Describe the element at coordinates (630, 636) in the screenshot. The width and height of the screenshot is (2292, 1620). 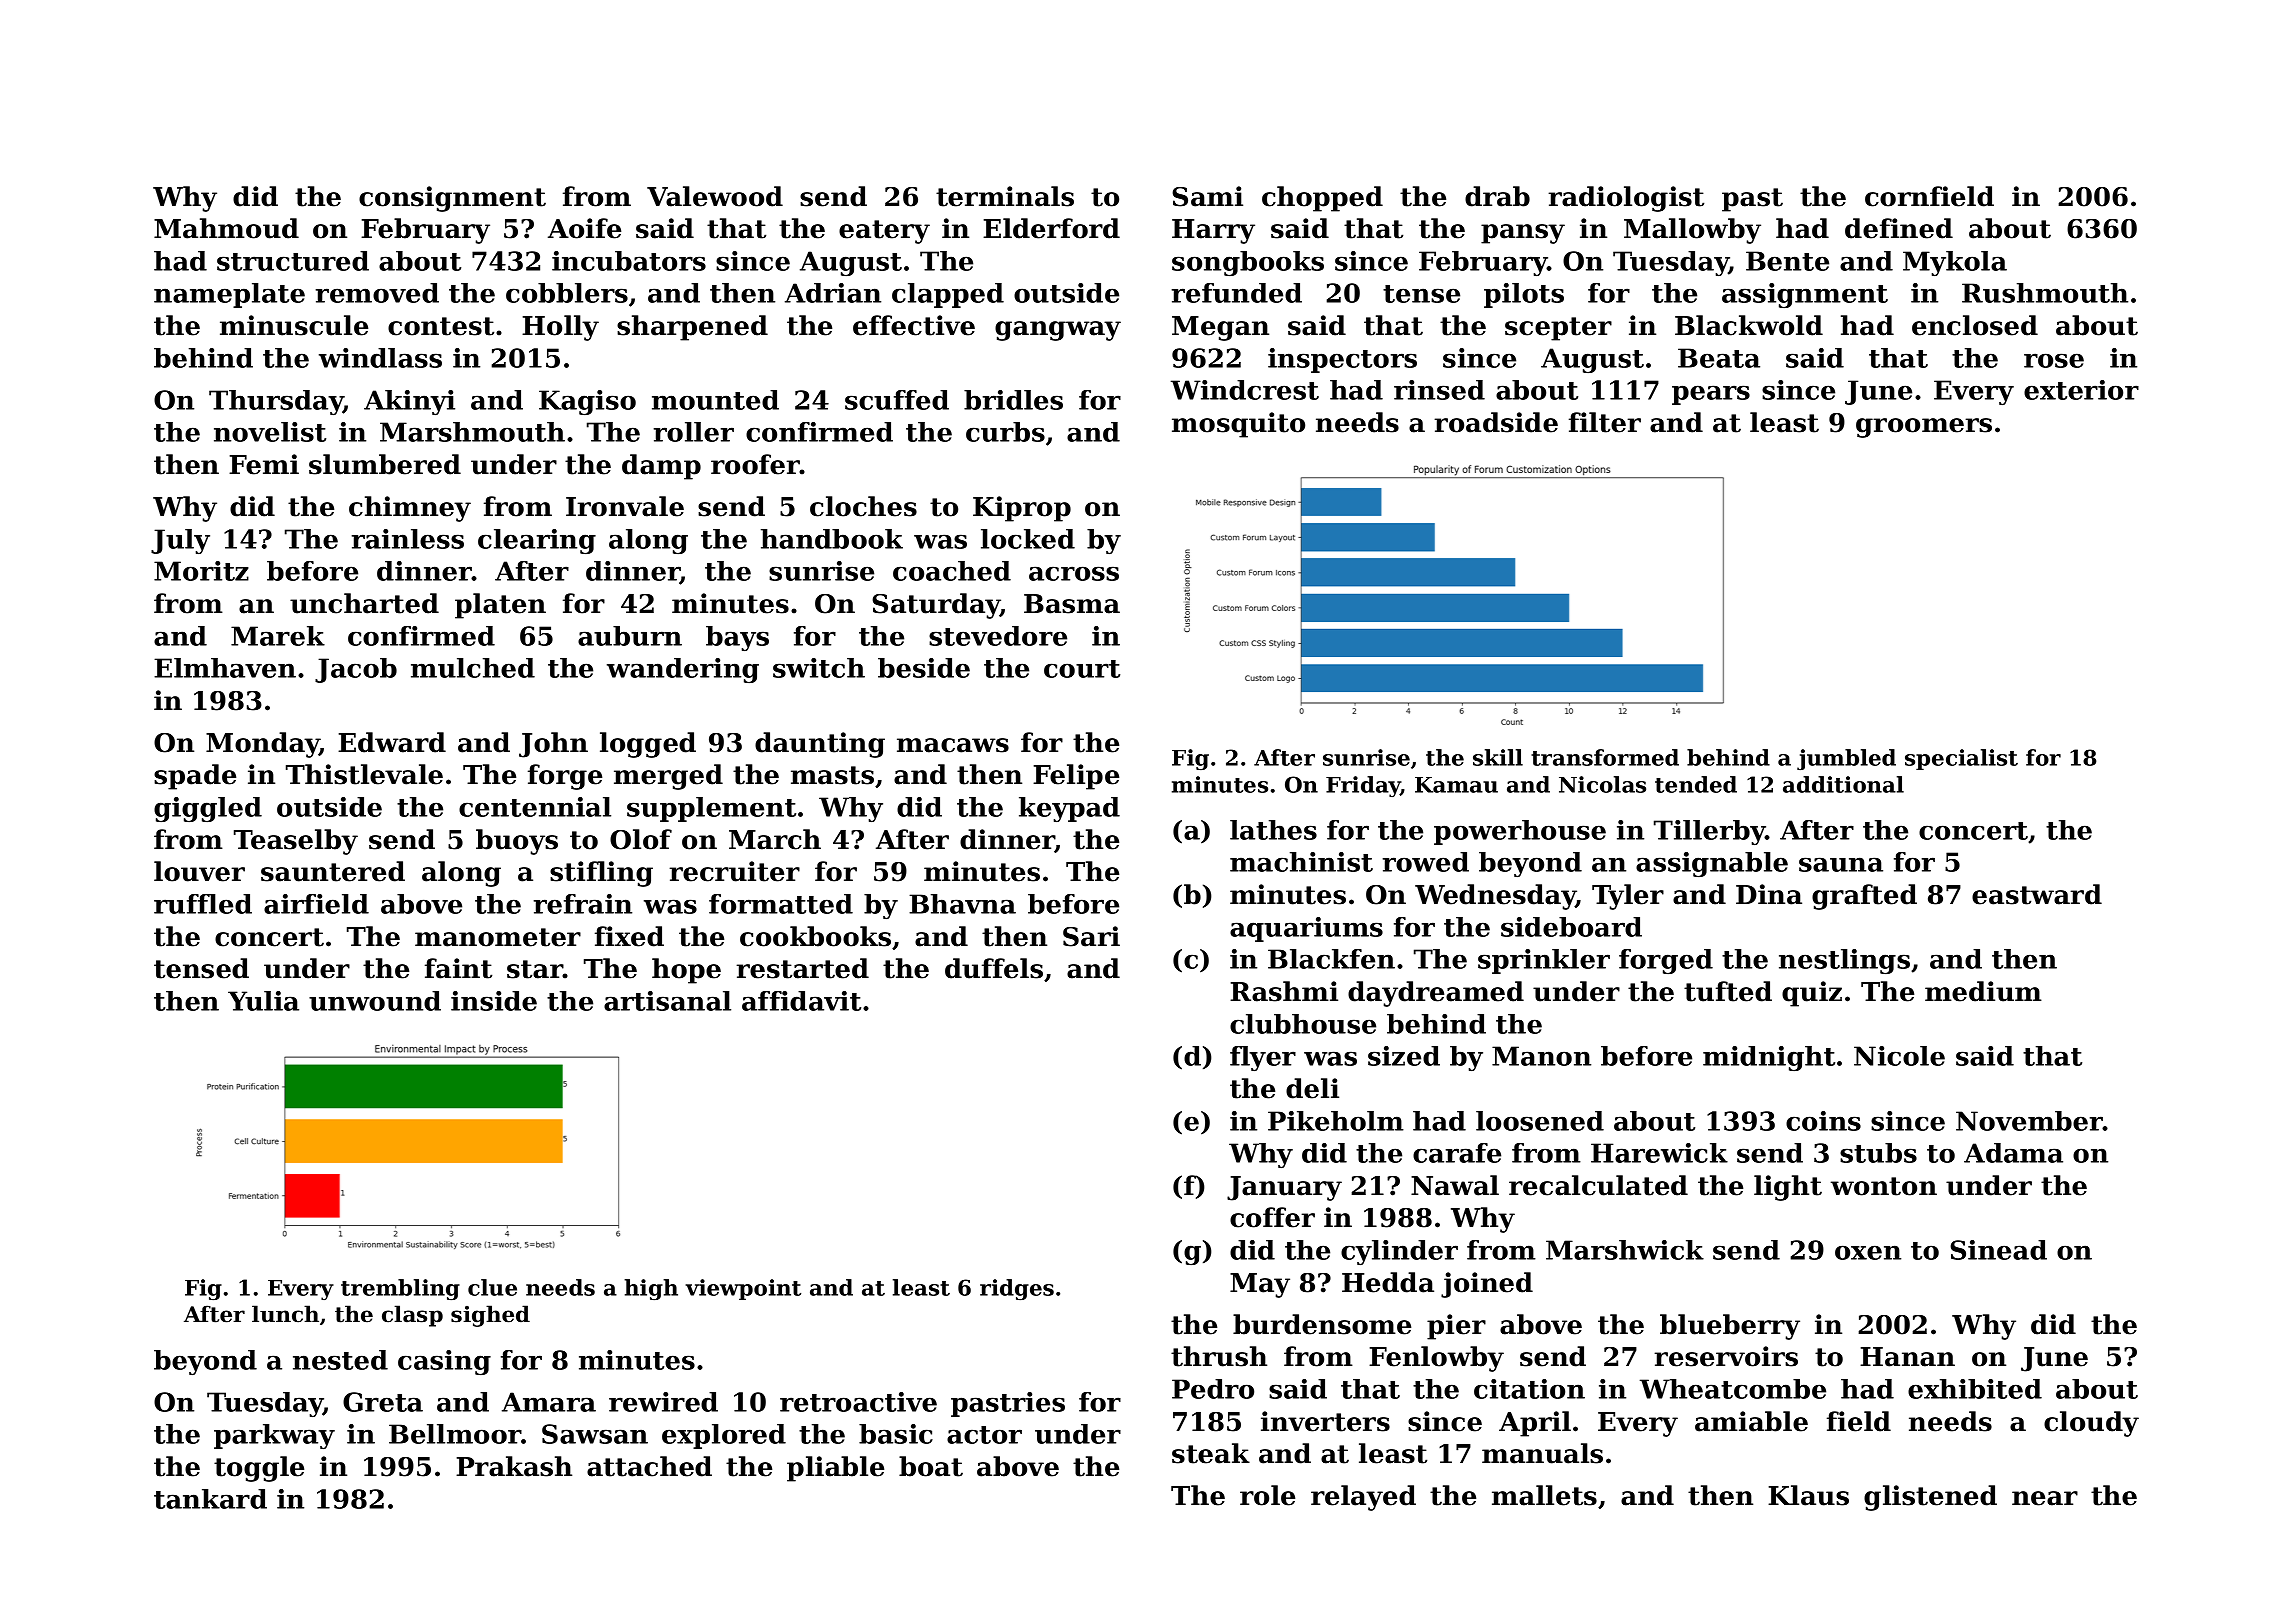
I see `auburn` at that location.
